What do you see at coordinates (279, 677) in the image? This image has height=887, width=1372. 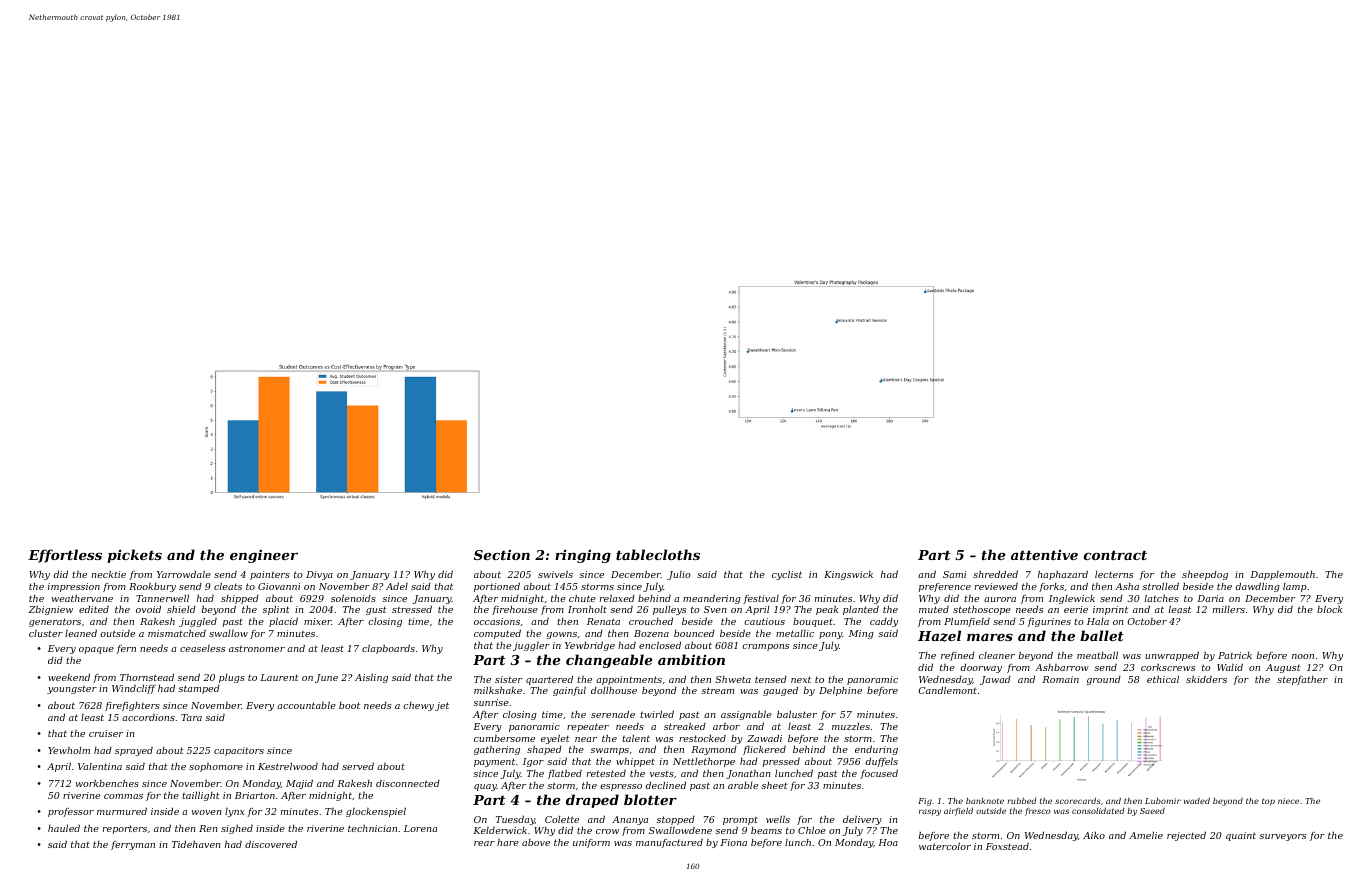 I see `Laurent` at bounding box center [279, 677].
